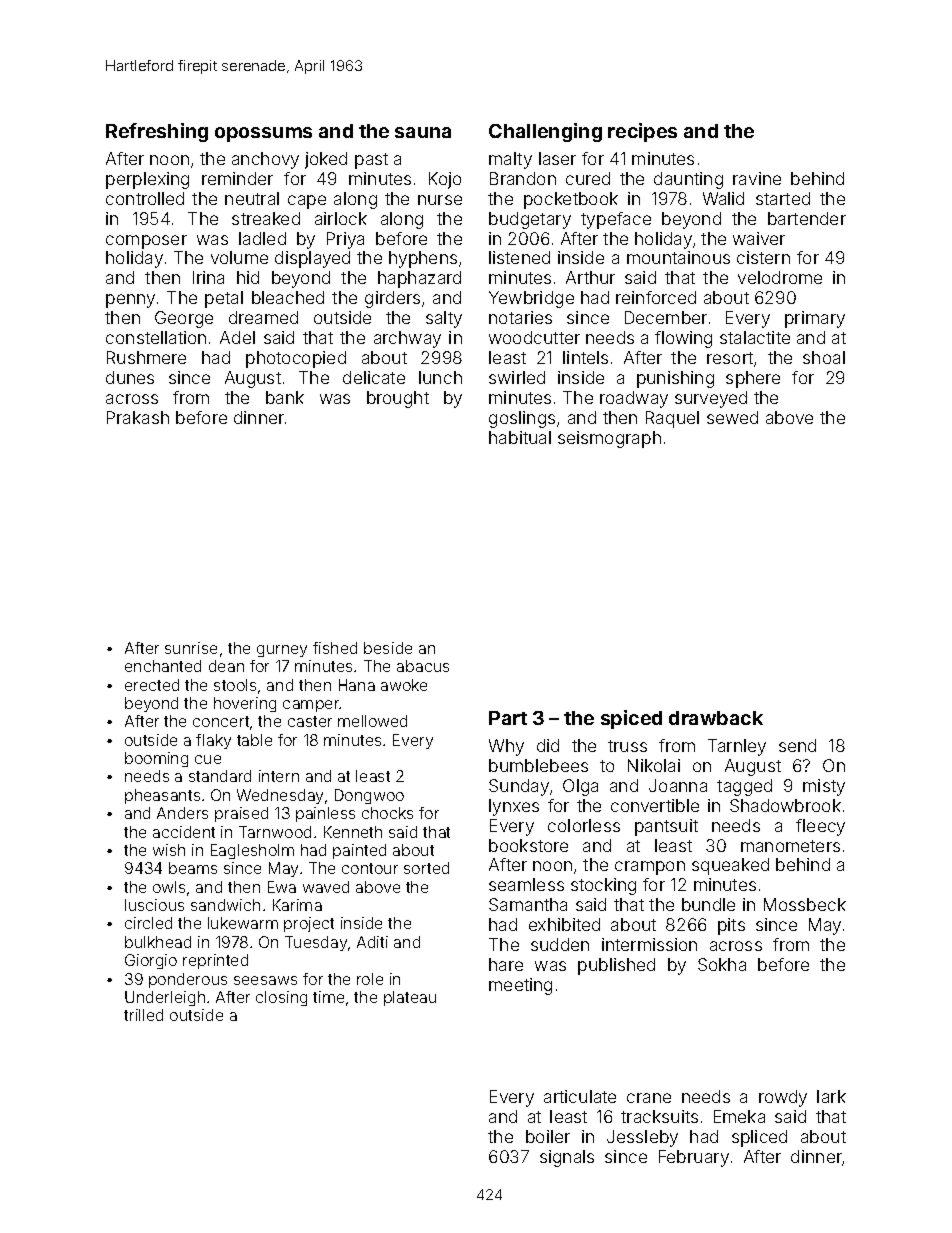  I want to click on shoal, so click(824, 357).
